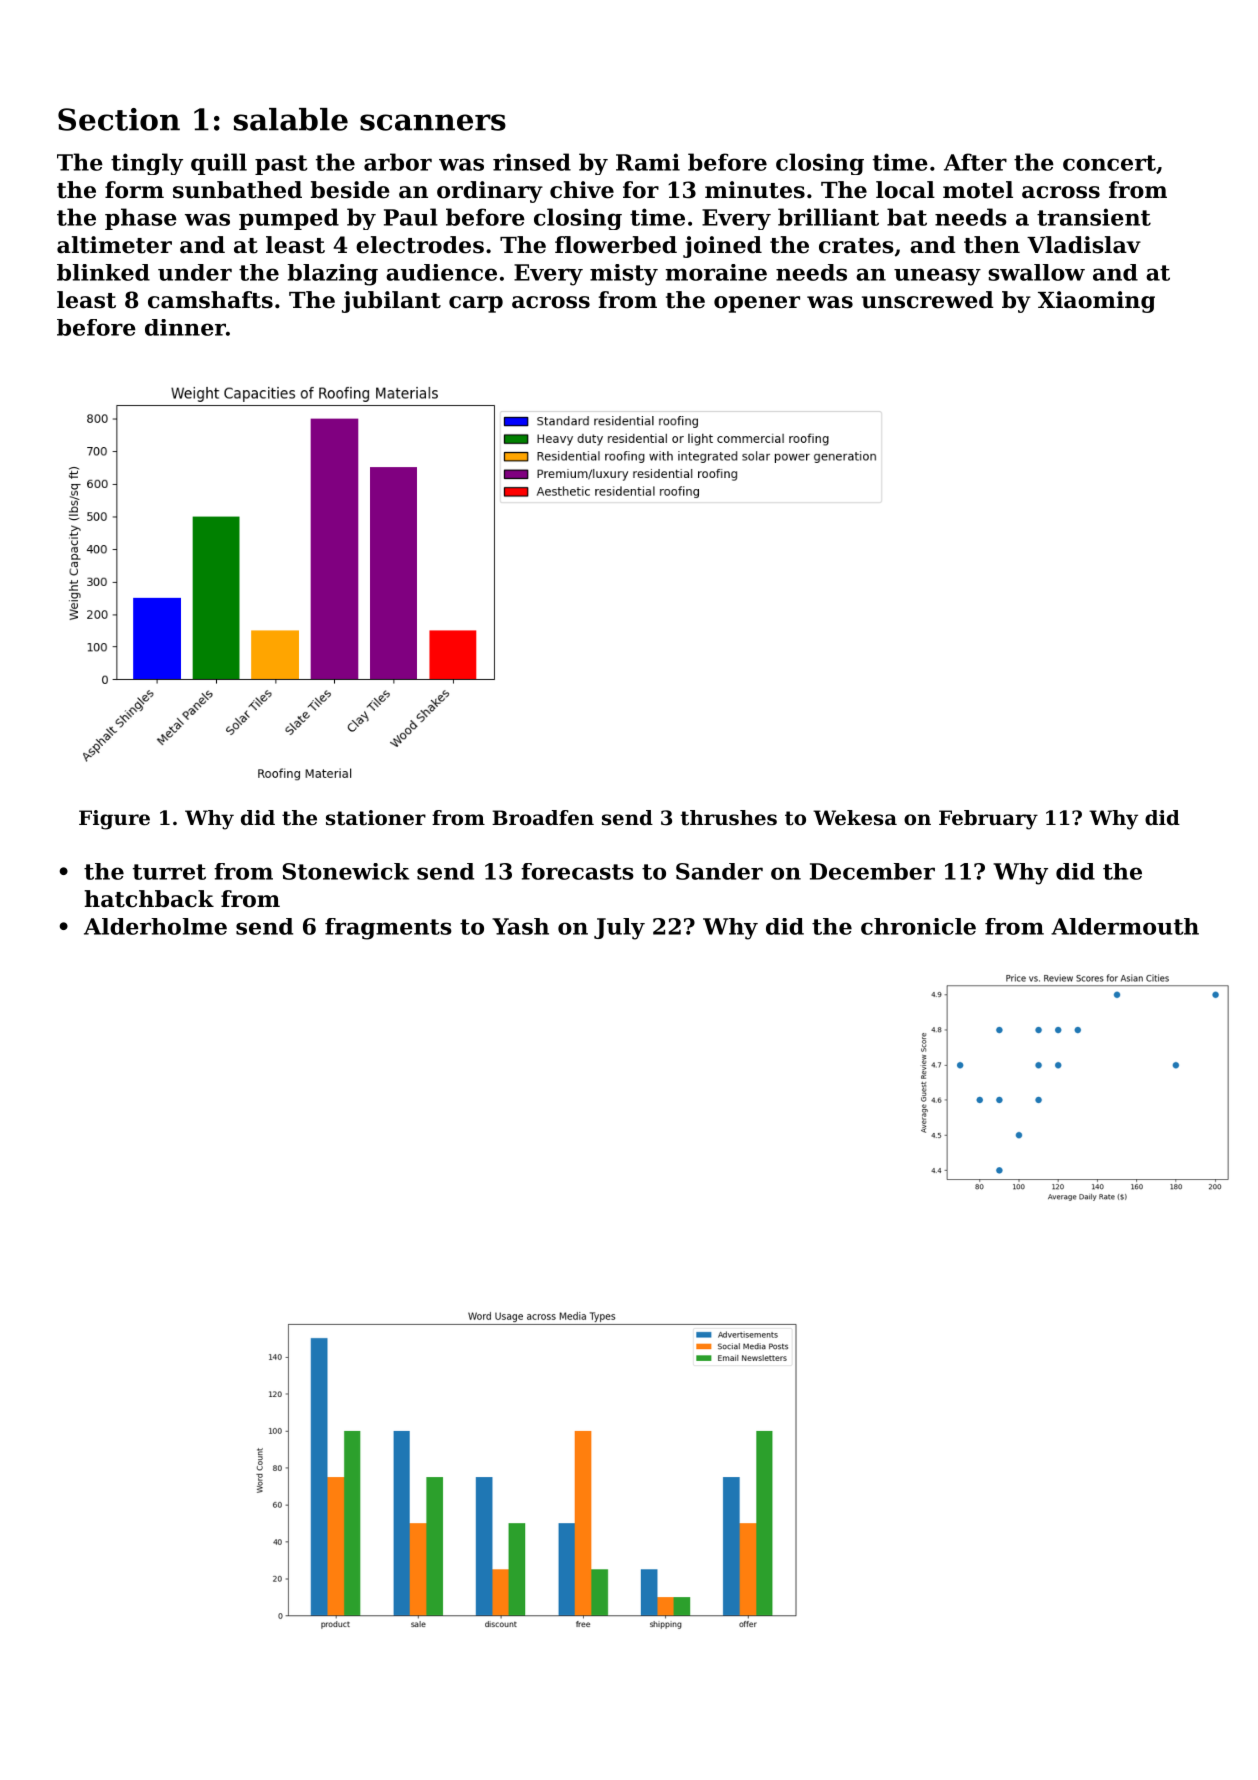  Describe the element at coordinates (992, 245) in the screenshot. I see `then` at that location.
